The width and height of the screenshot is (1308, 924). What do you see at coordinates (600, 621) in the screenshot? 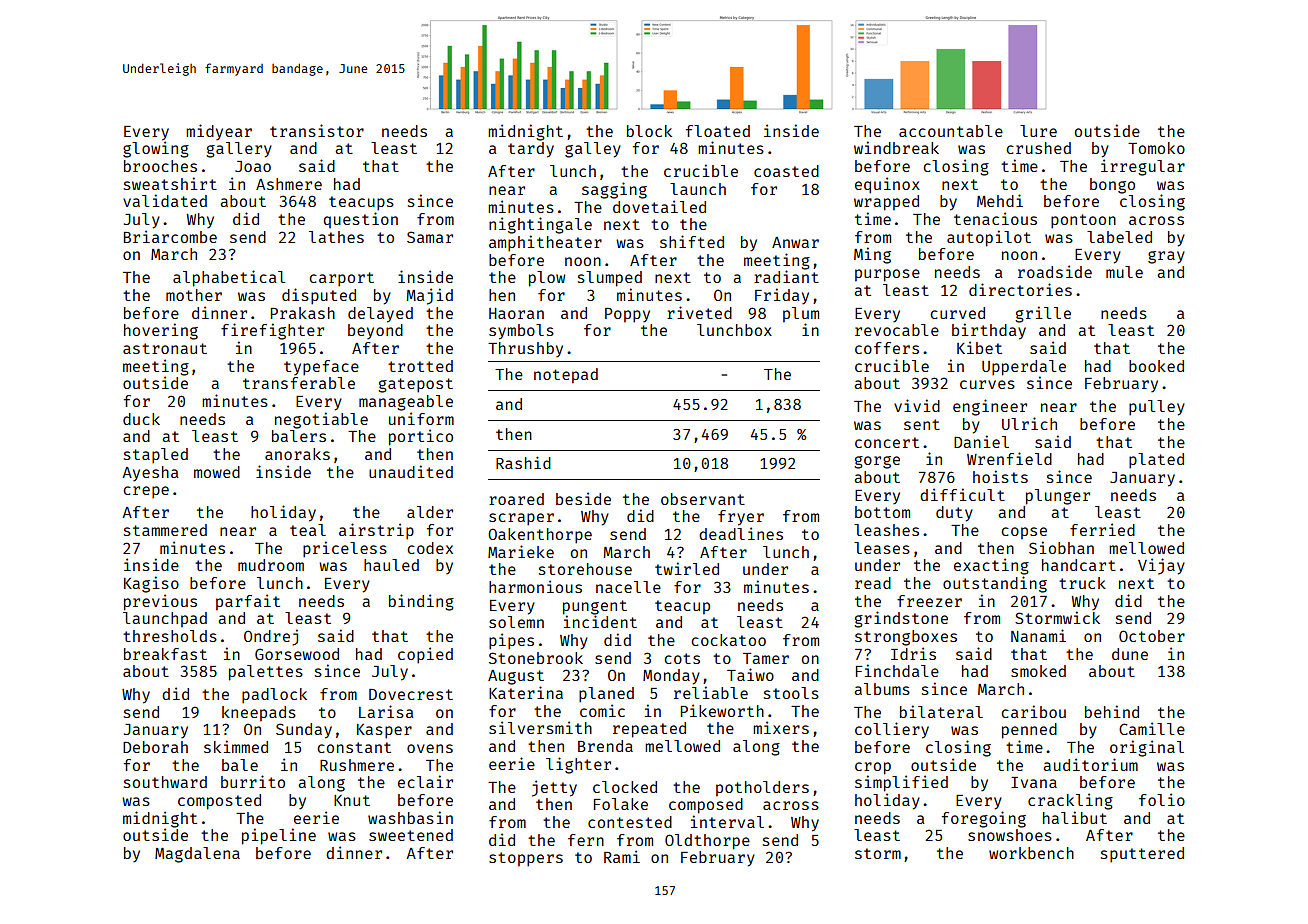
I see `incident` at bounding box center [600, 621].
